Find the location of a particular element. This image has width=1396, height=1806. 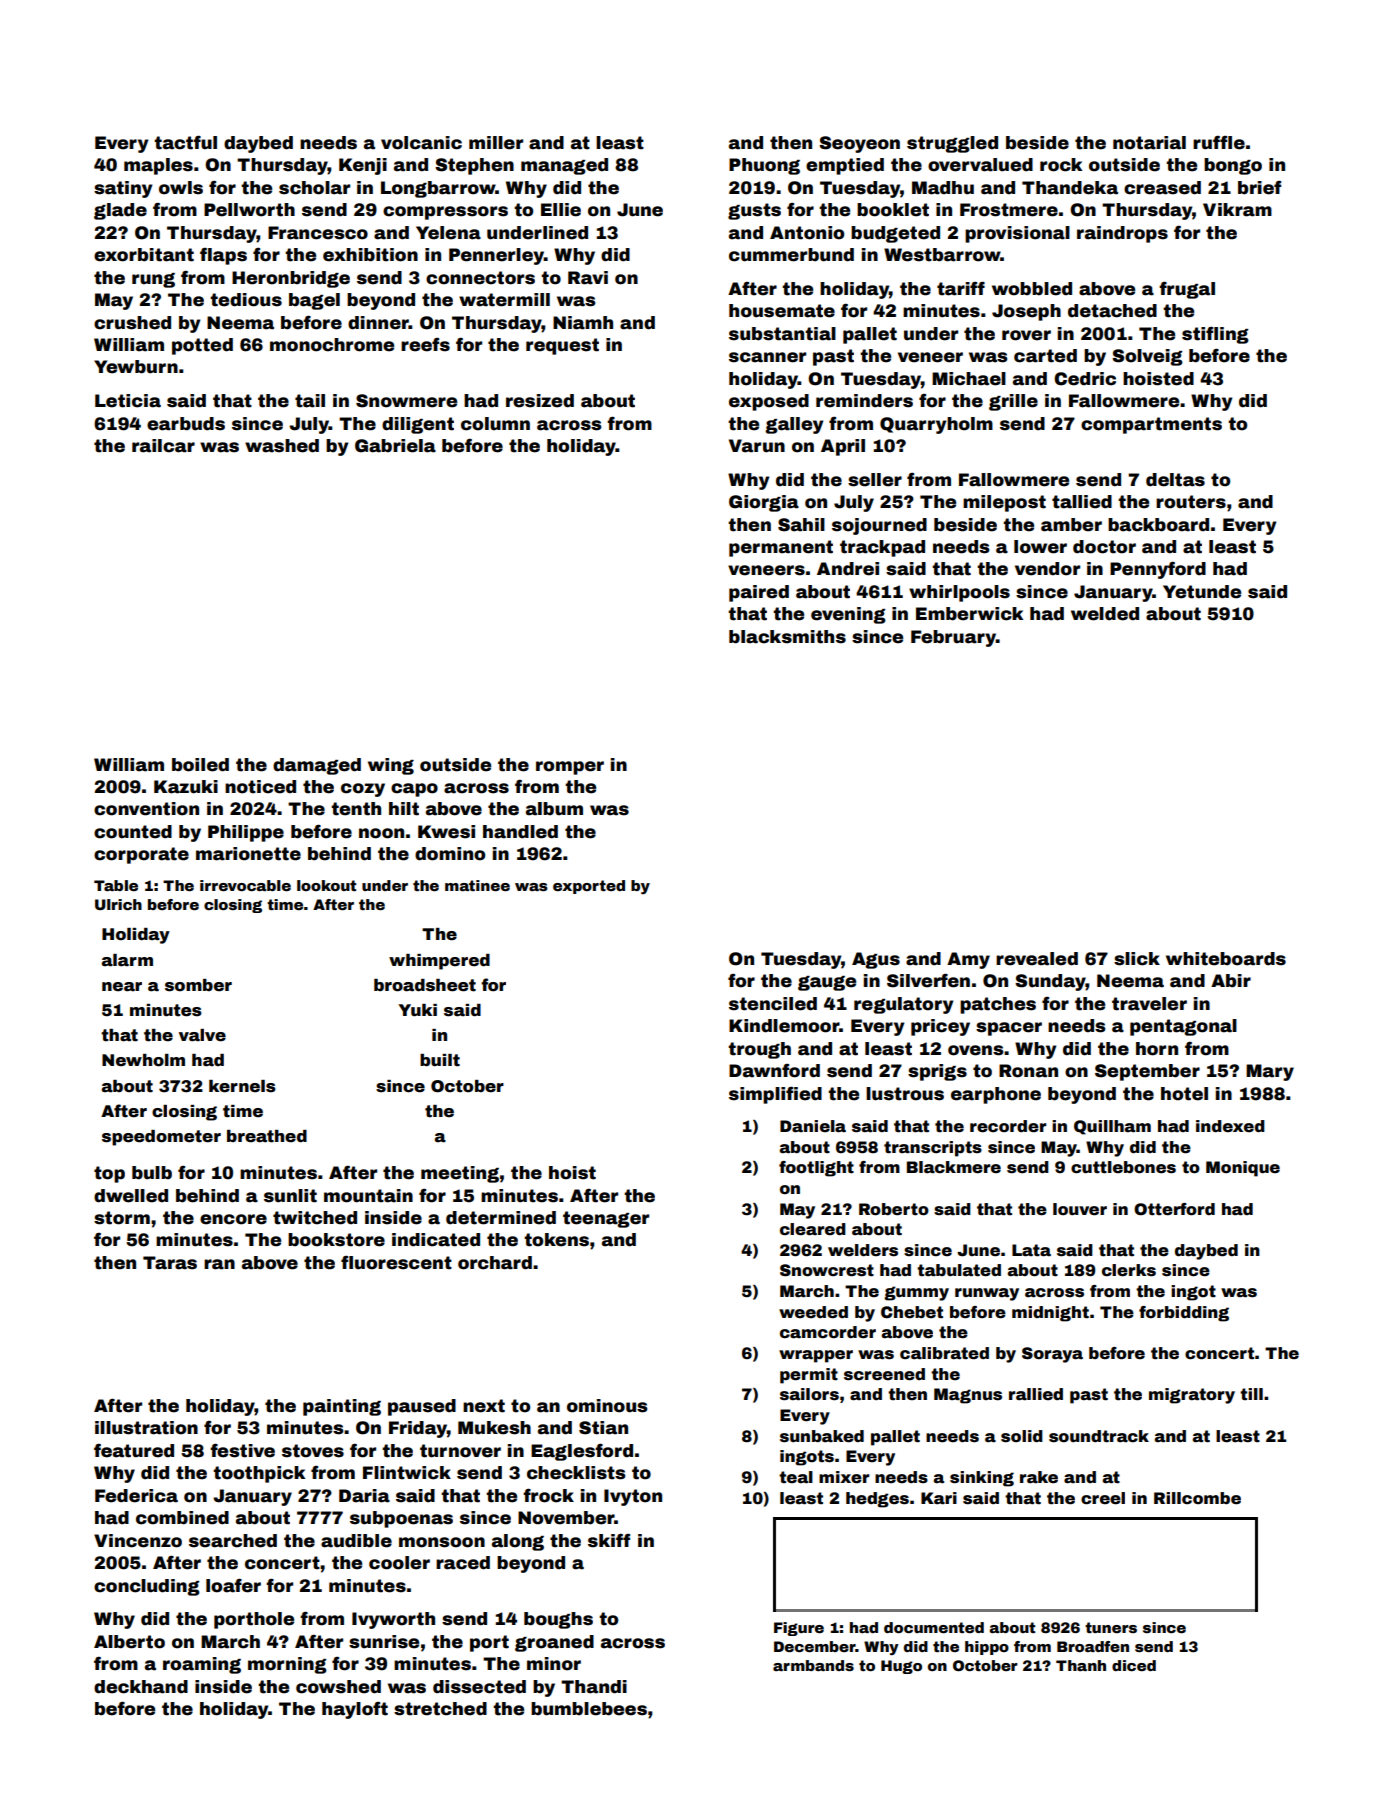

Yuki is located at coordinates (417, 1010).
